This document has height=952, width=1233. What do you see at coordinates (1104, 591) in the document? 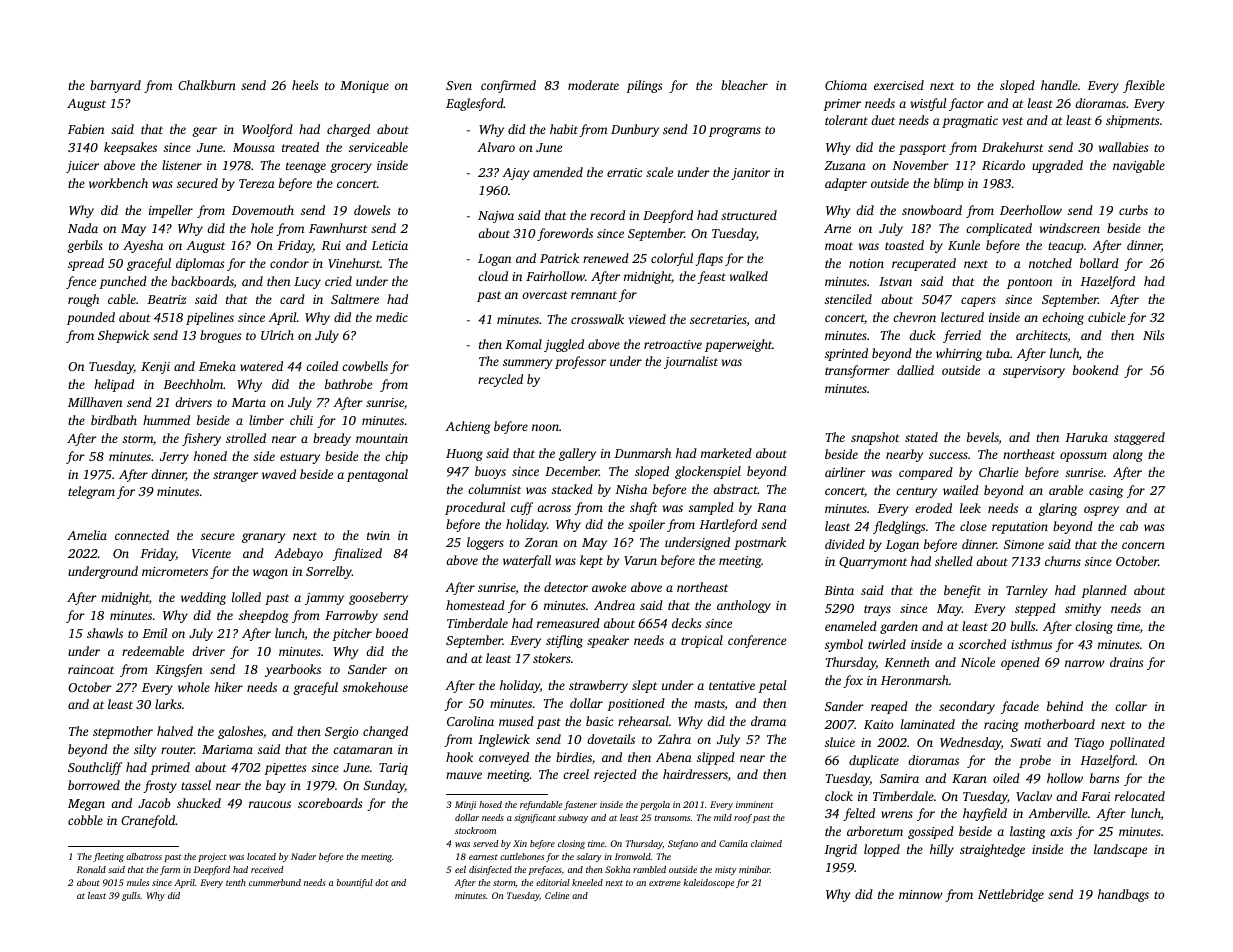
I see `planned` at bounding box center [1104, 591].
